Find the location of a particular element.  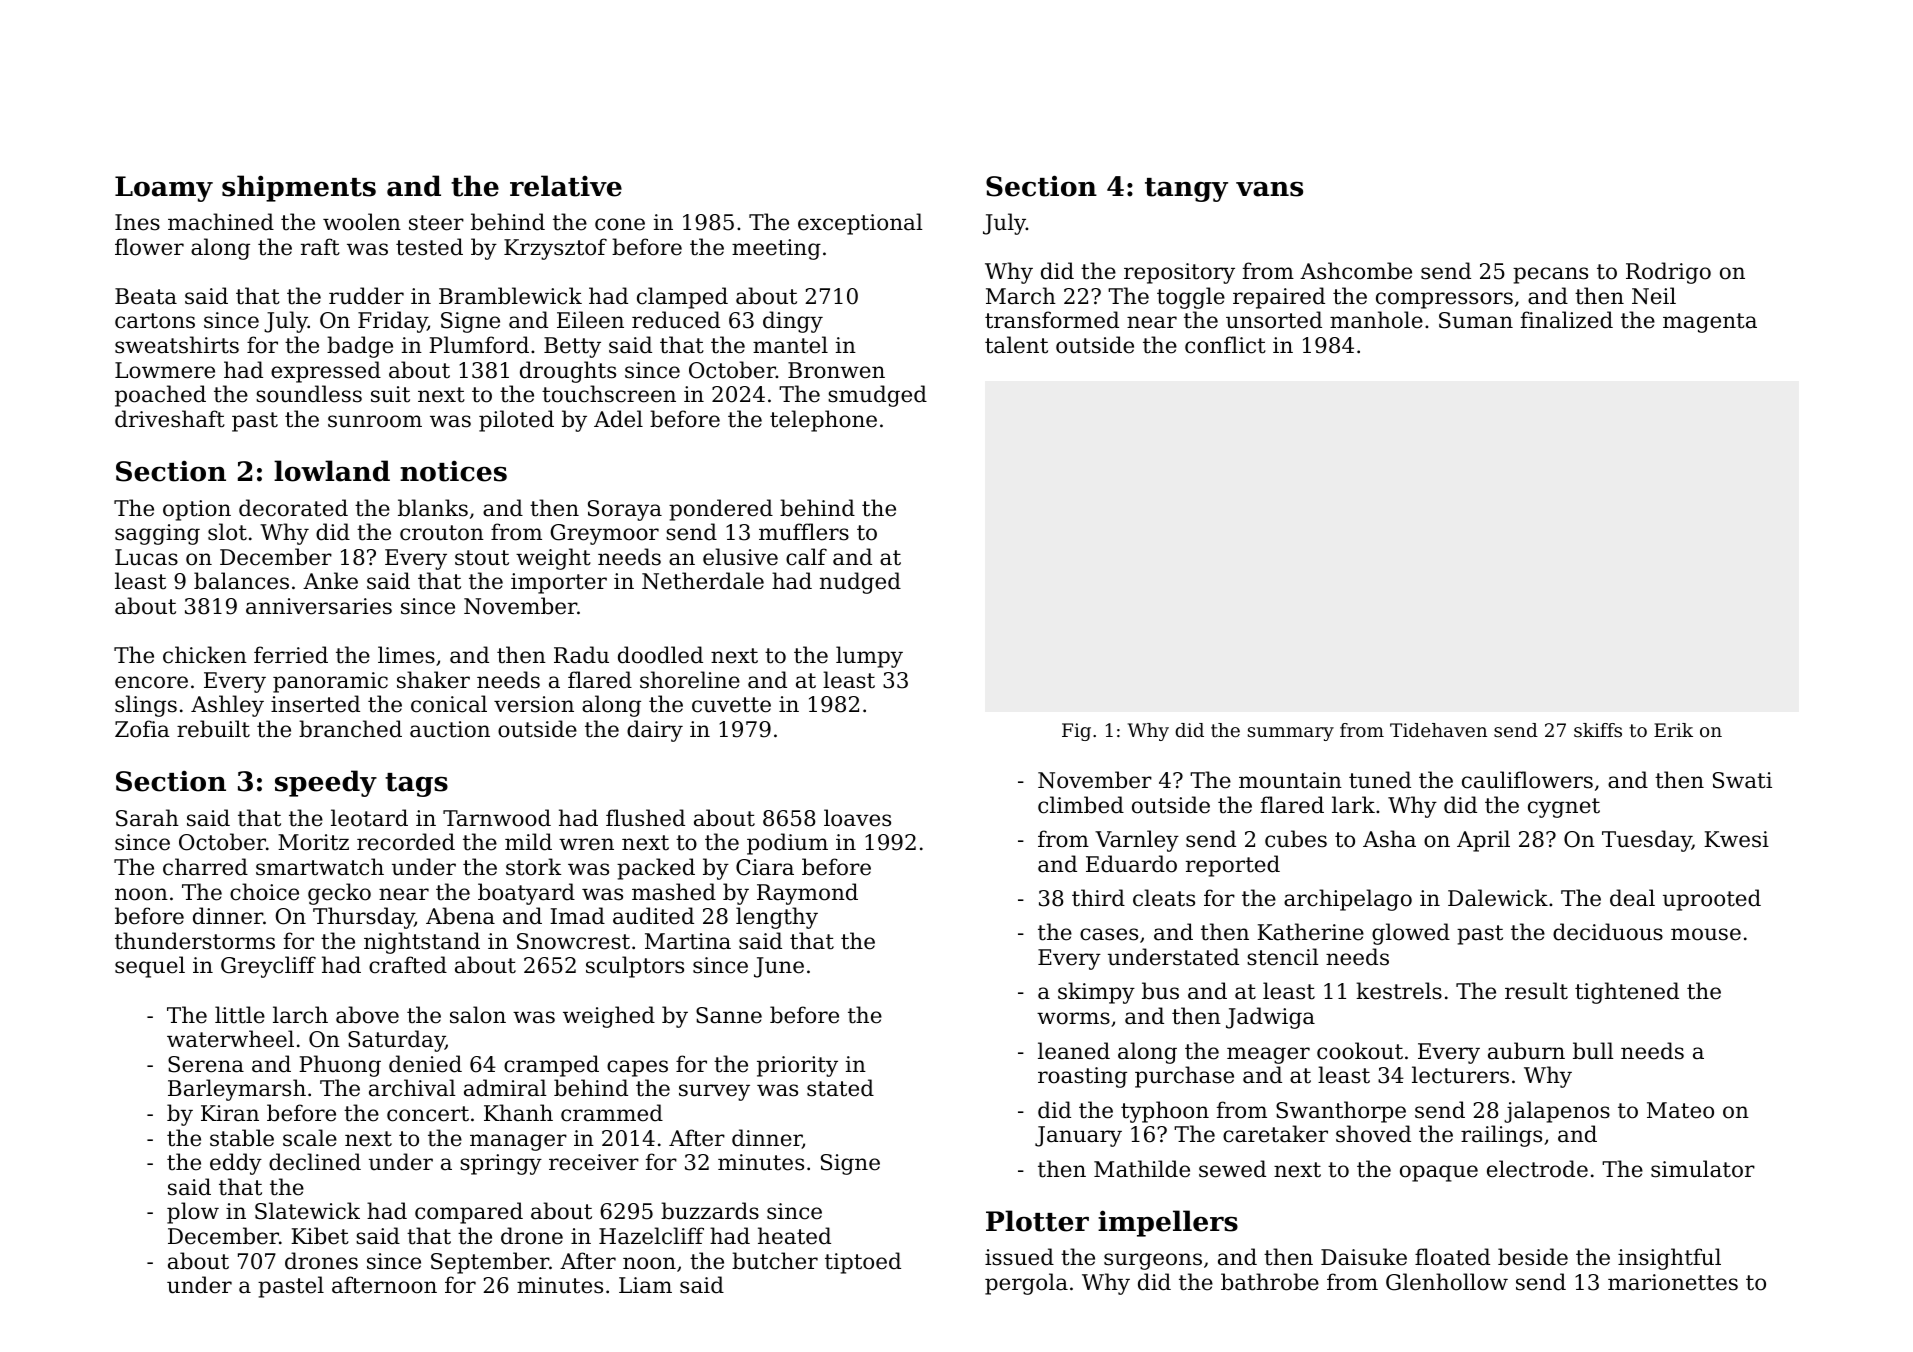

eddy is located at coordinates (236, 1164).
